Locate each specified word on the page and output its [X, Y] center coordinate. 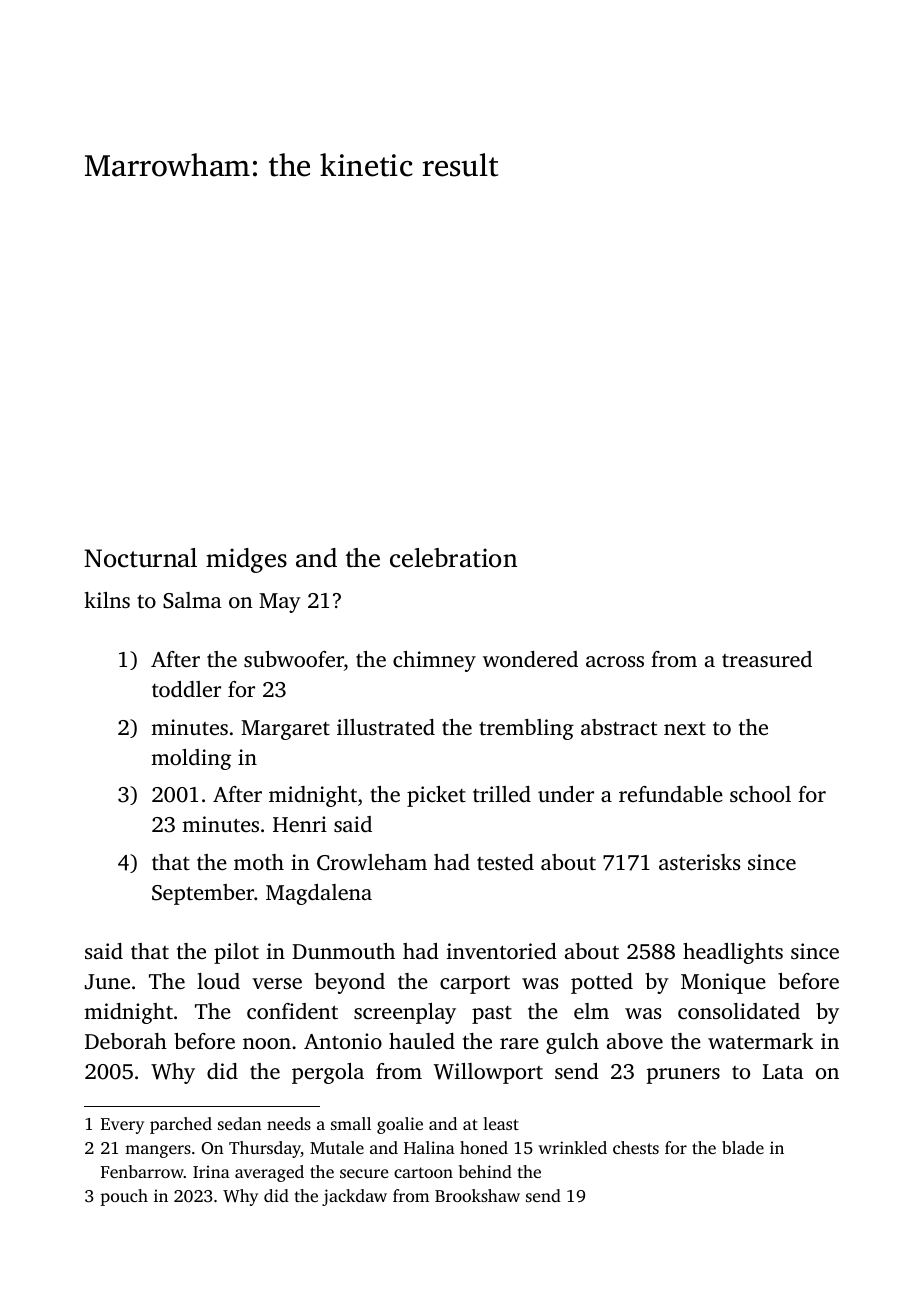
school [760, 794]
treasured [767, 659]
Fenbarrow [142, 1171]
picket [436, 796]
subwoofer [294, 659]
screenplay [405, 1013]
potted [602, 983]
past [492, 1015]
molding [191, 759]
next [685, 728]
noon [267, 1043]
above [635, 1041]
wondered [530, 659]
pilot [236, 953]
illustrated [386, 727]
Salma [192, 600]
